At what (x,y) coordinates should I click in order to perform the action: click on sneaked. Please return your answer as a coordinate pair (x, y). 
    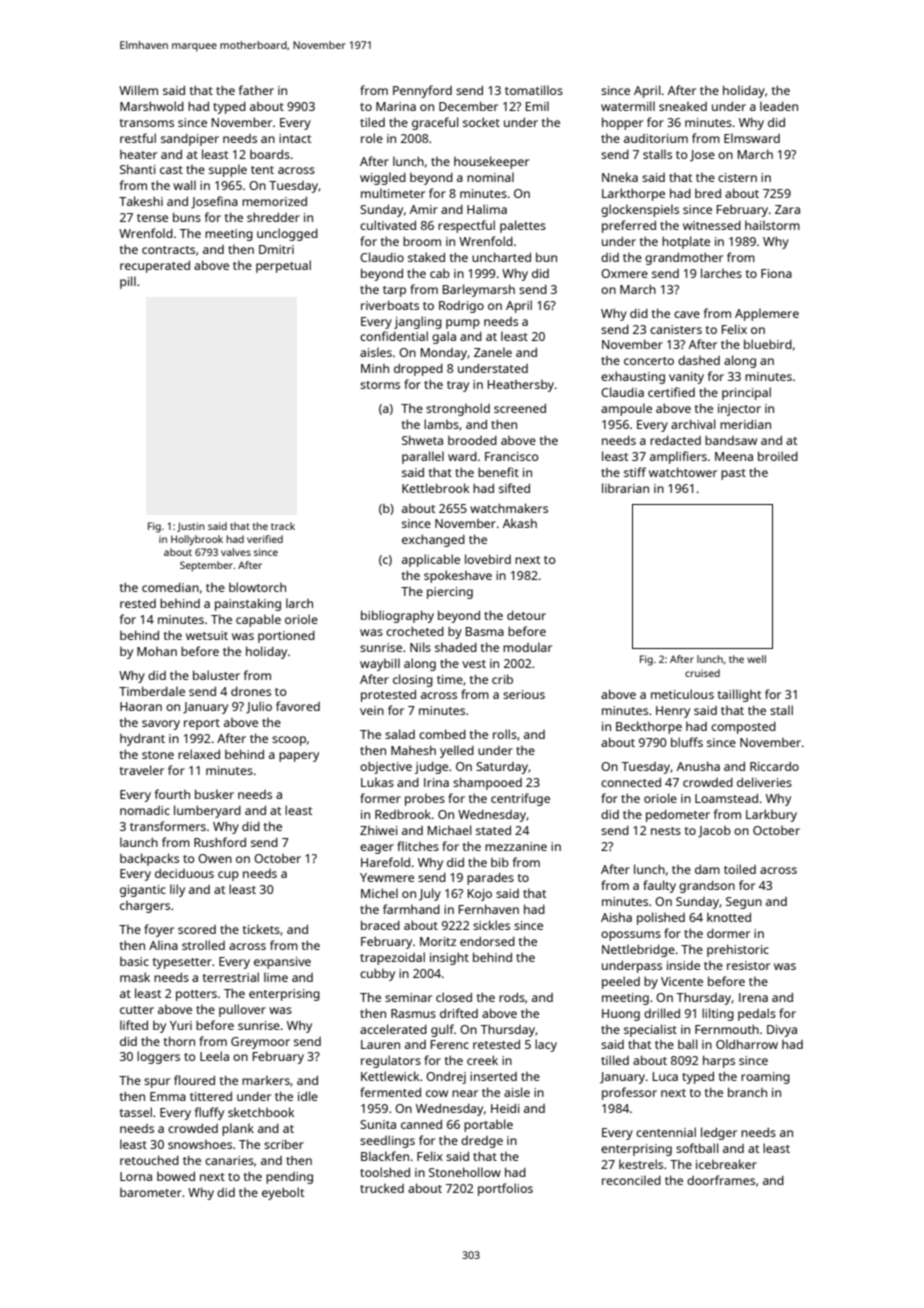
    Looking at the image, I should click on (683, 106).
